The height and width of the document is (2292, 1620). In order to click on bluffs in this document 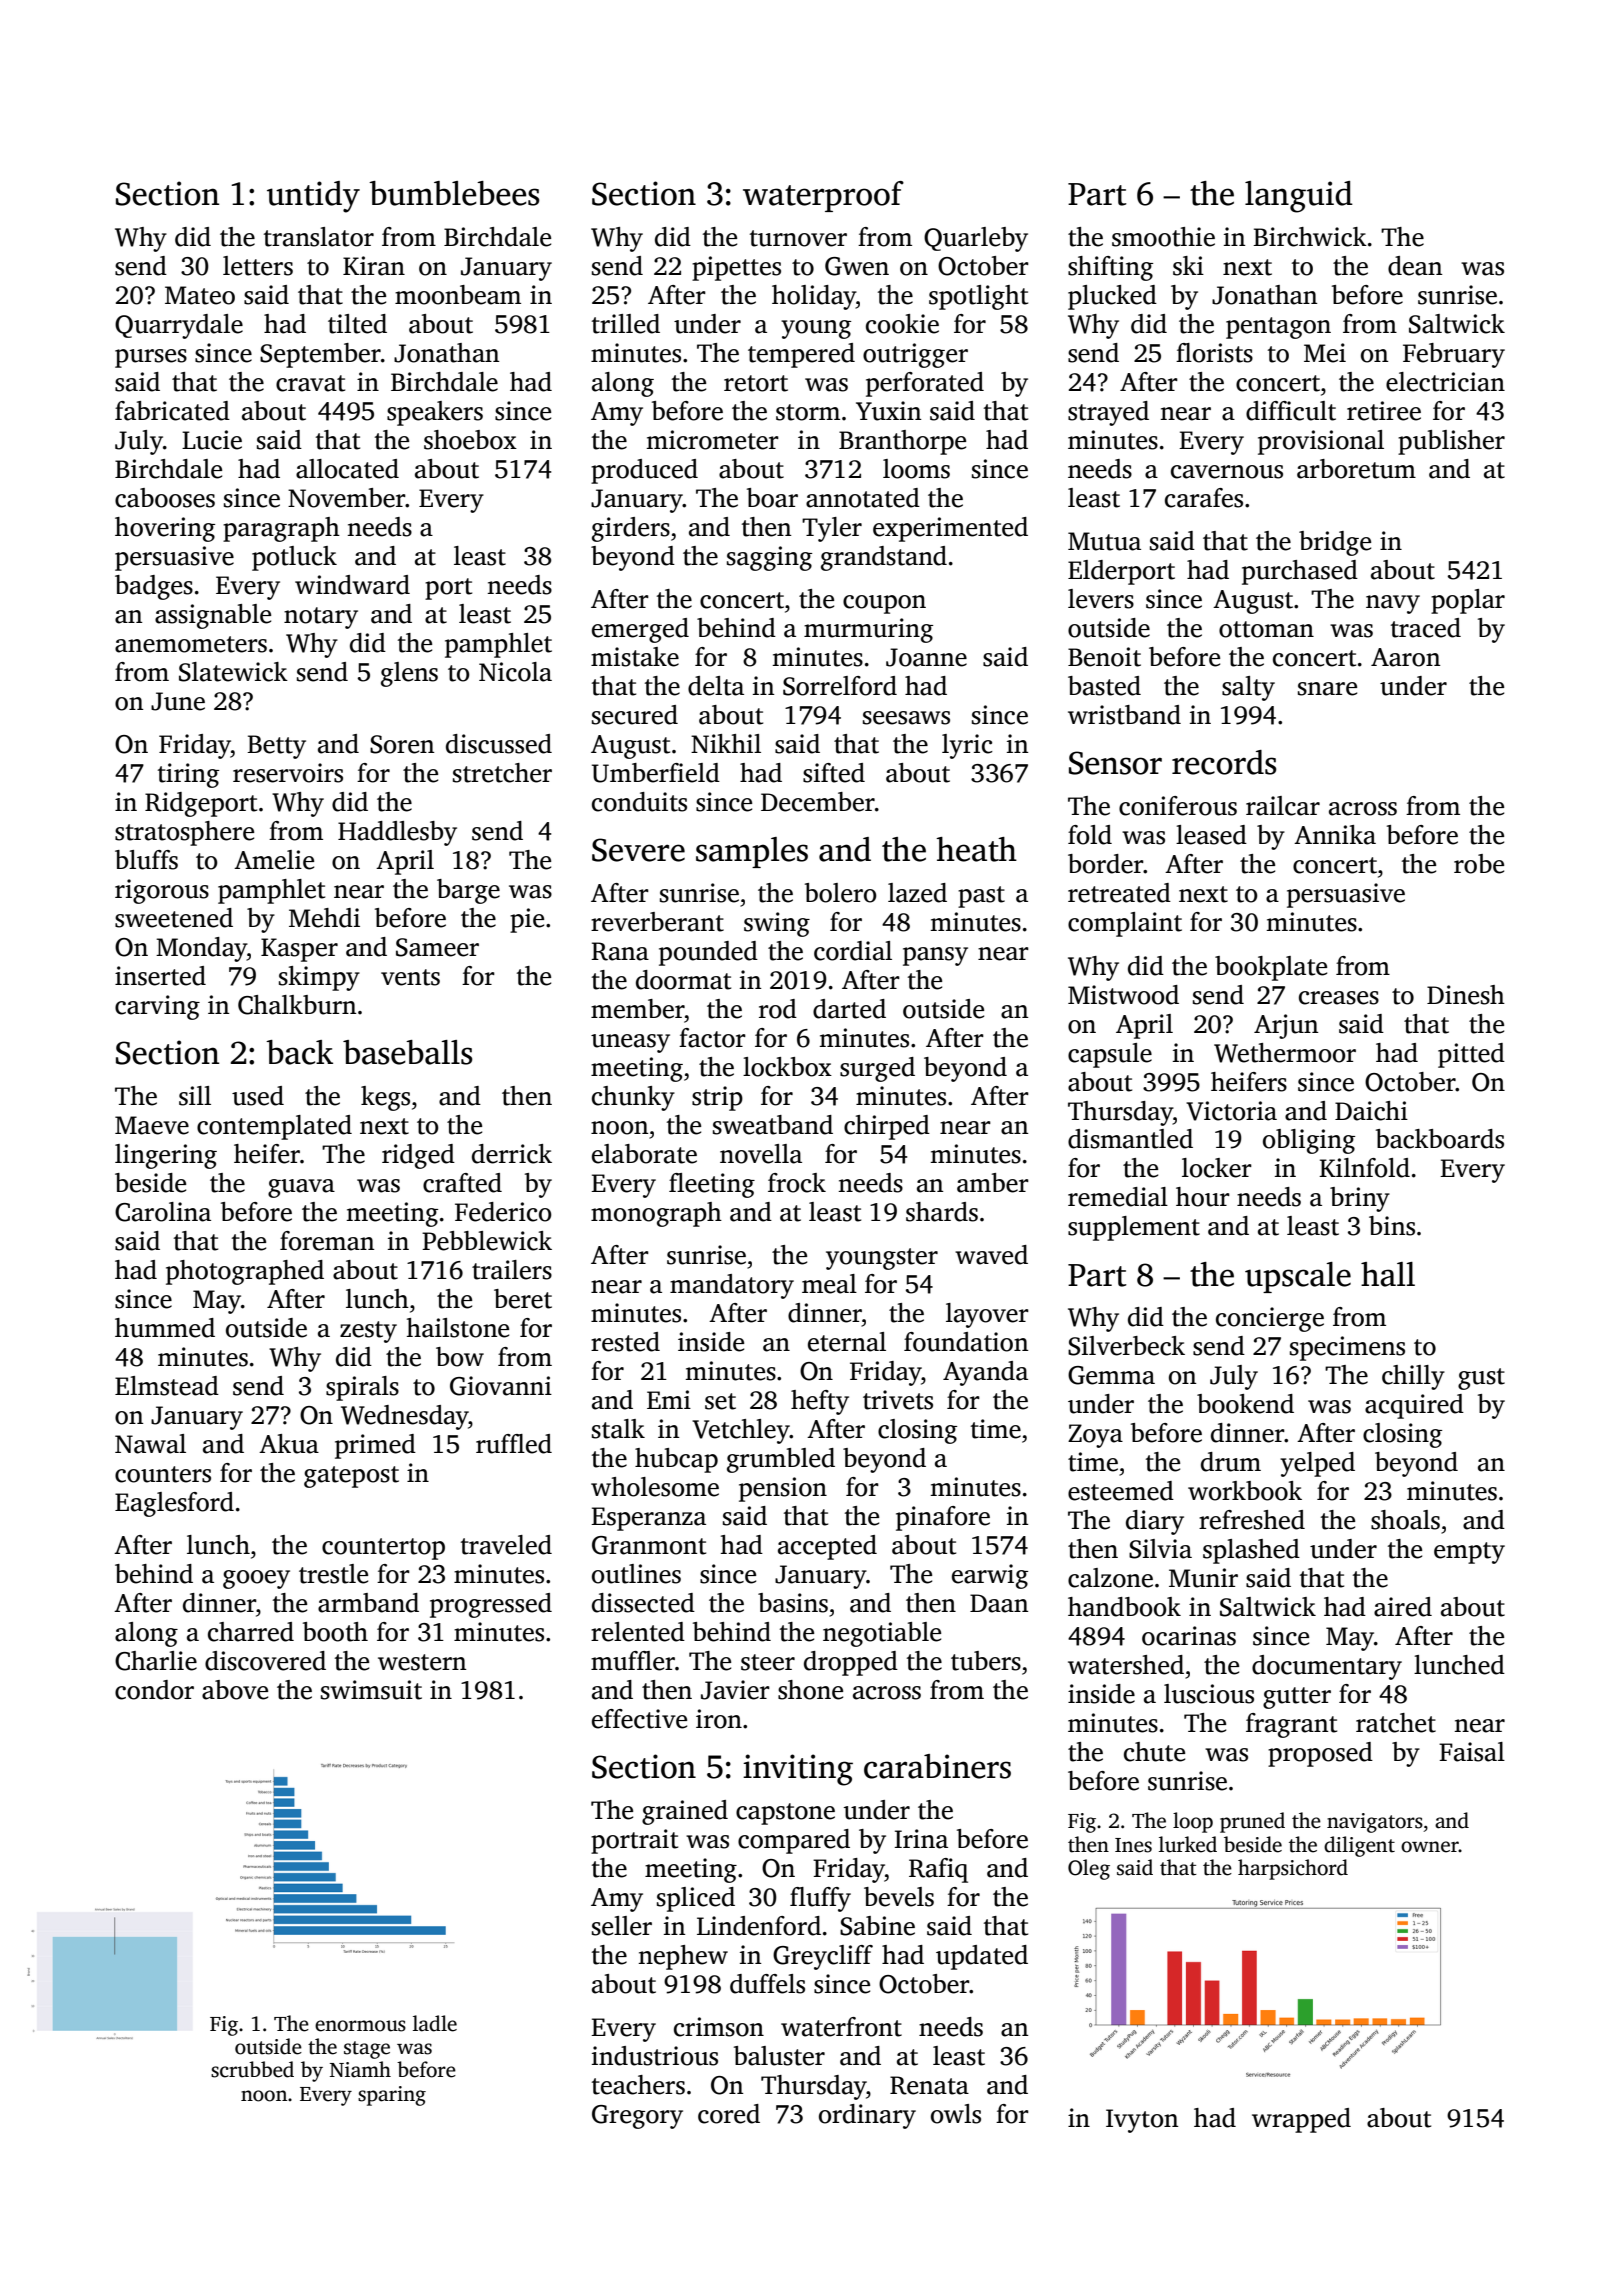, I will do `click(146, 860)`.
